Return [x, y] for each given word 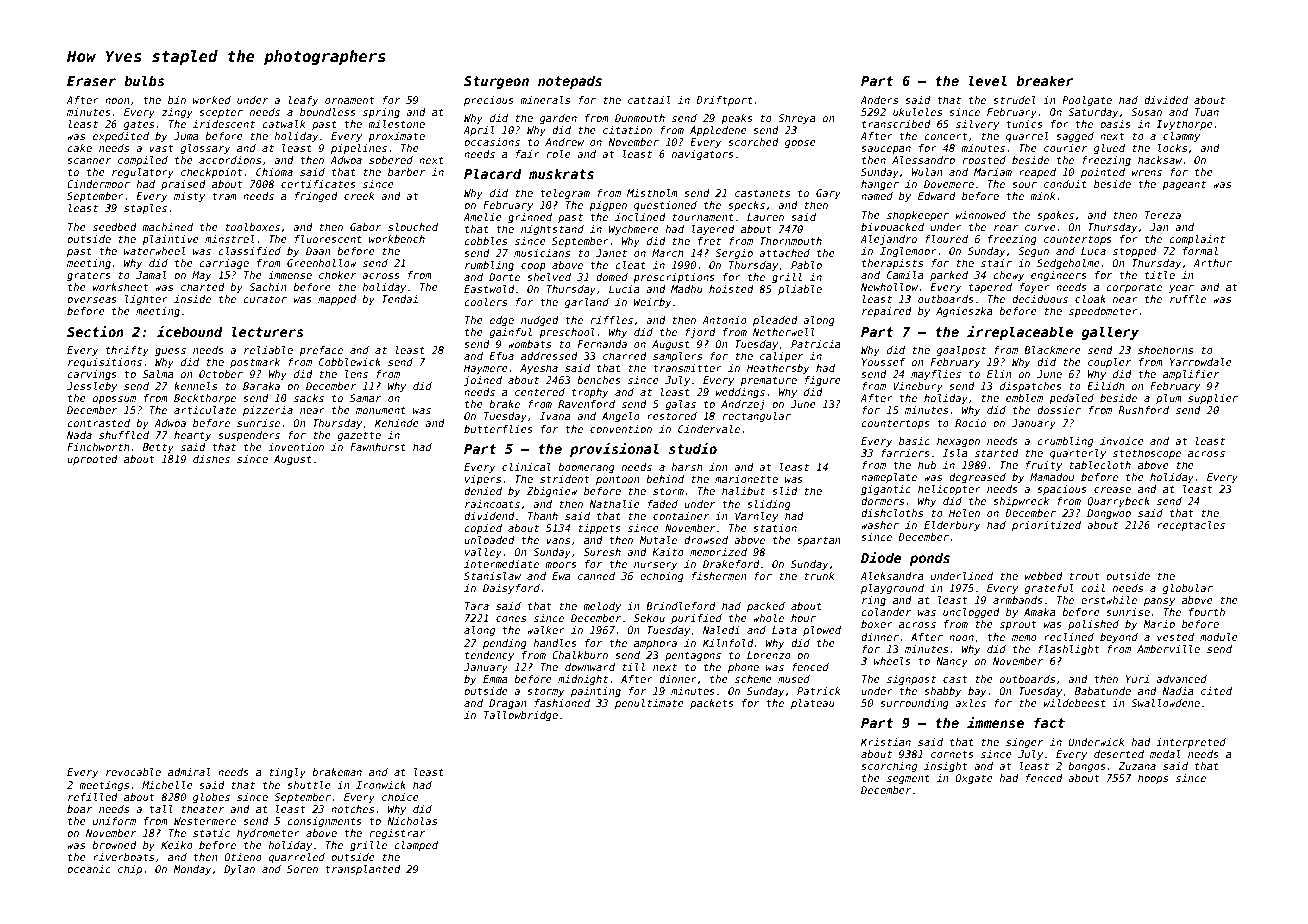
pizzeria [268, 411]
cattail [649, 100]
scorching [889, 767]
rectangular [757, 417]
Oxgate [974, 779]
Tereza [1163, 215]
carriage [224, 264]
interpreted [1191, 743]
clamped [416, 846]
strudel [1014, 100]
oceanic [89, 869]
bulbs [144, 80]
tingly [287, 773]
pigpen [608, 206]
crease [1112, 490]
